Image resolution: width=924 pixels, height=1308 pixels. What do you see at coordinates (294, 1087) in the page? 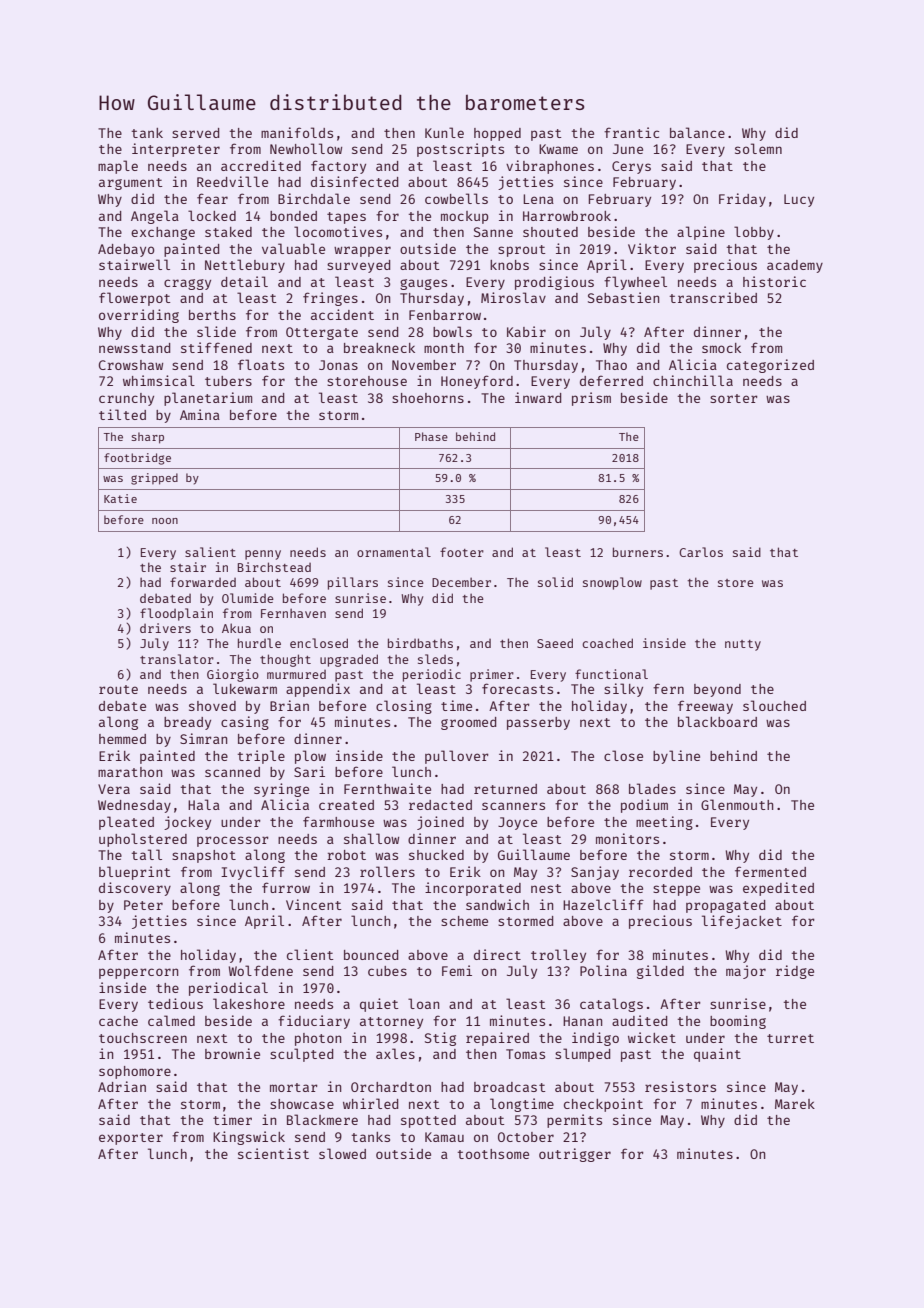
I see `mortar` at bounding box center [294, 1087].
